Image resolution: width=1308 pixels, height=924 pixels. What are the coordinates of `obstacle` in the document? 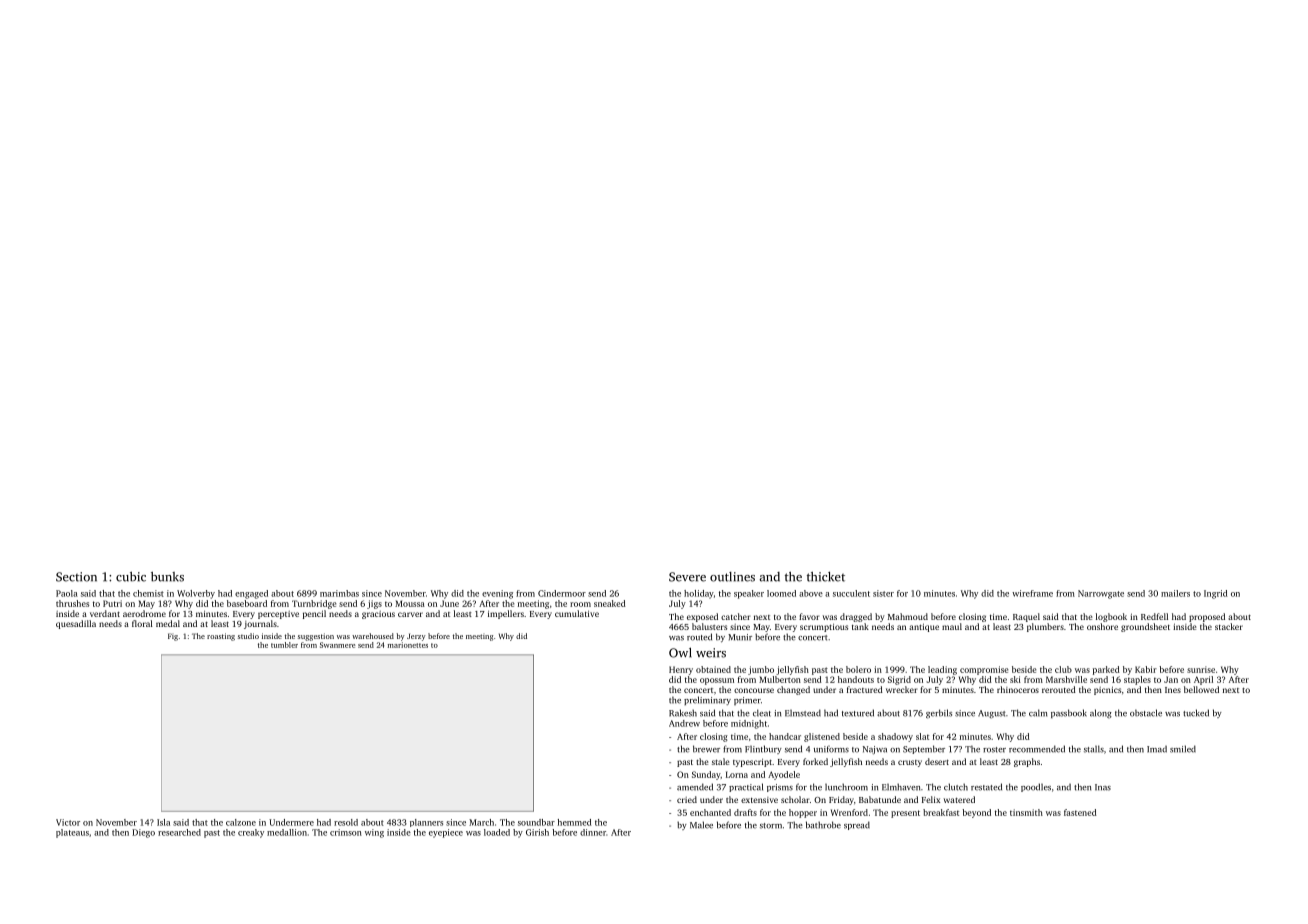 It's located at (1146, 713).
